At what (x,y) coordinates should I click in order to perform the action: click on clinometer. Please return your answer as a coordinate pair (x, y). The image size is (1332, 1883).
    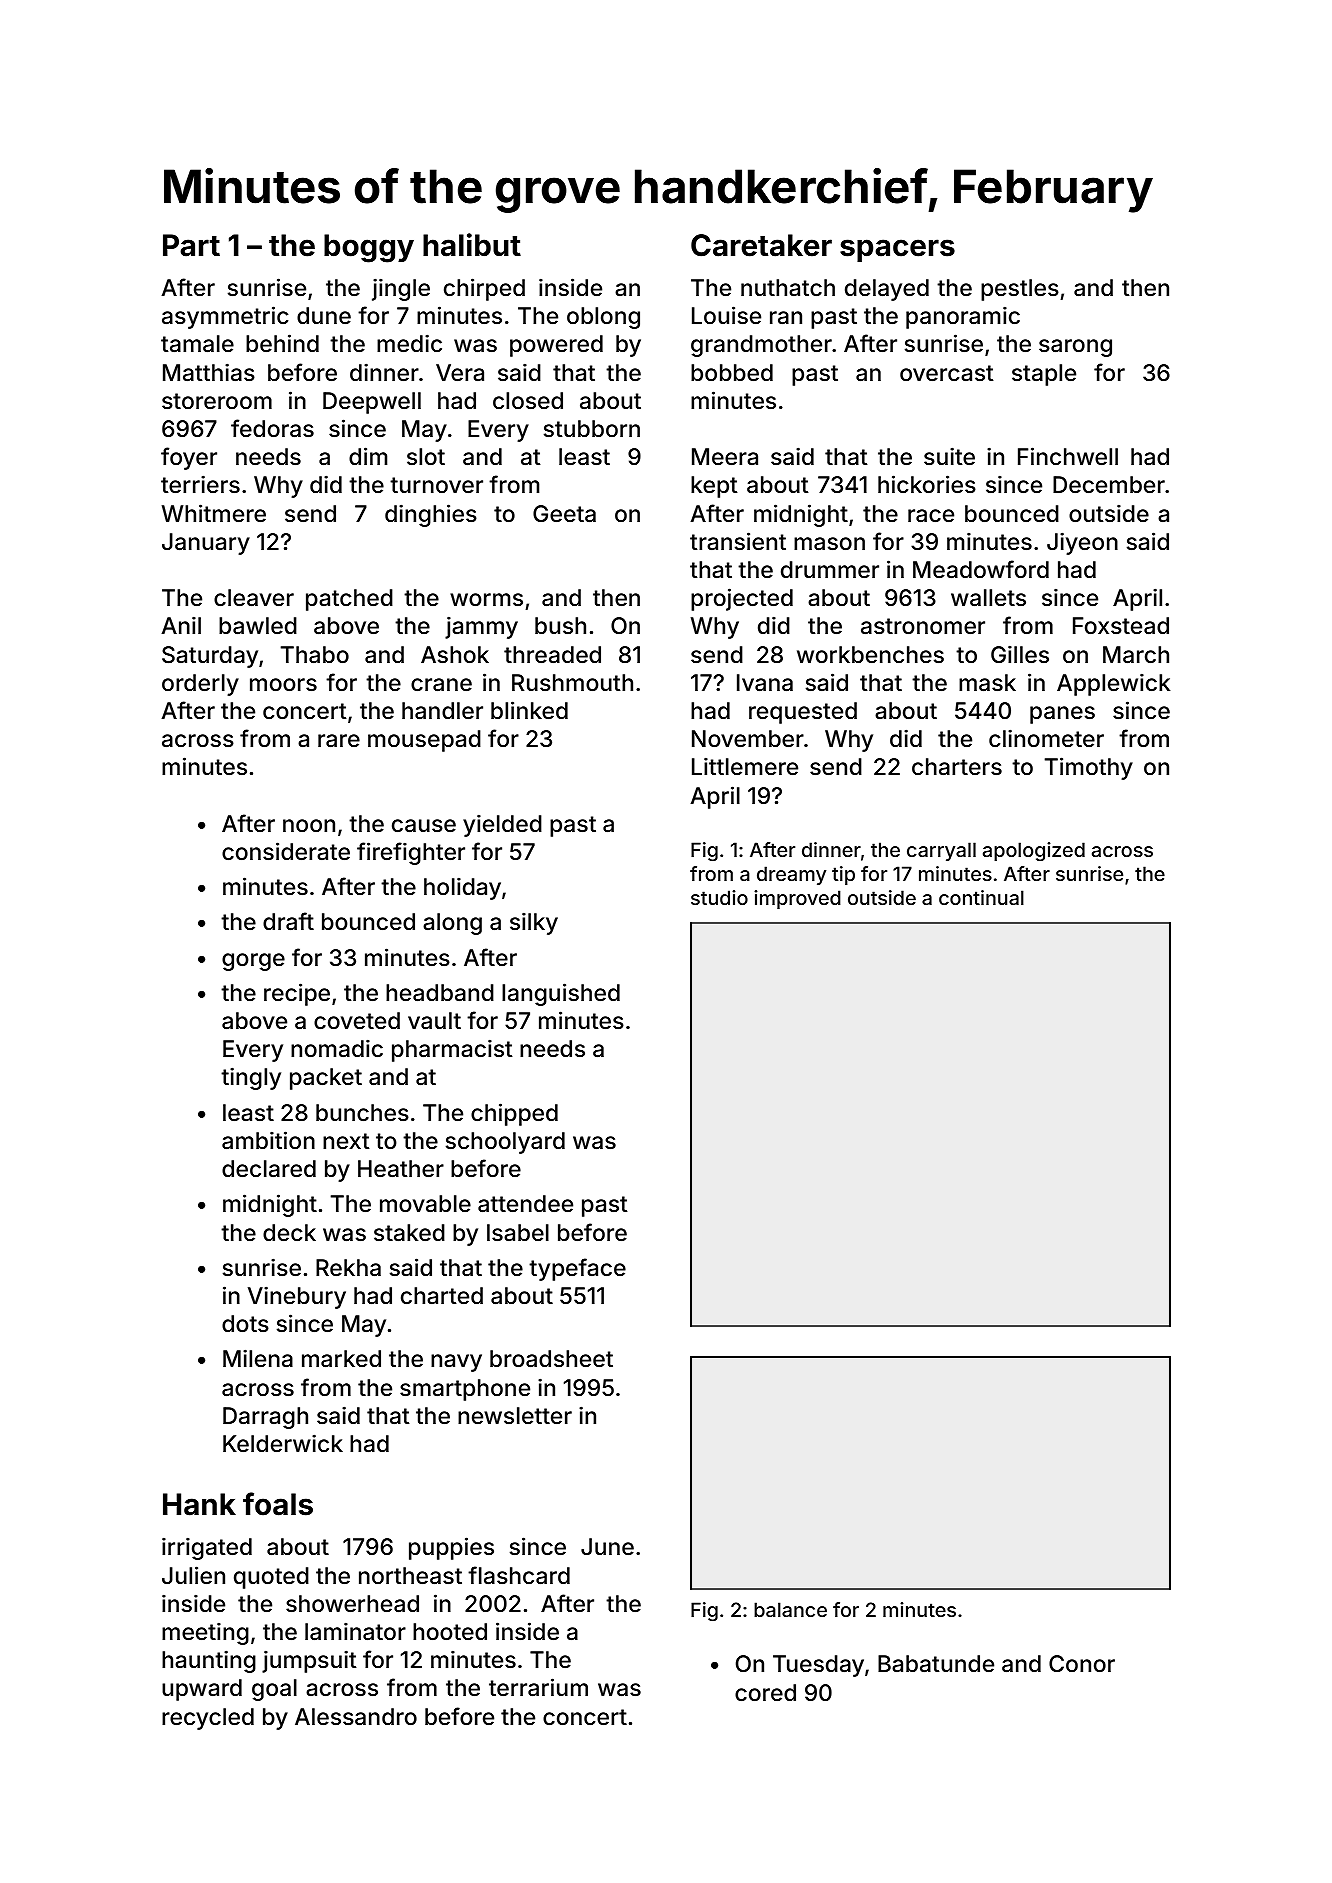
    Looking at the image, I should click on (1046, 738).
